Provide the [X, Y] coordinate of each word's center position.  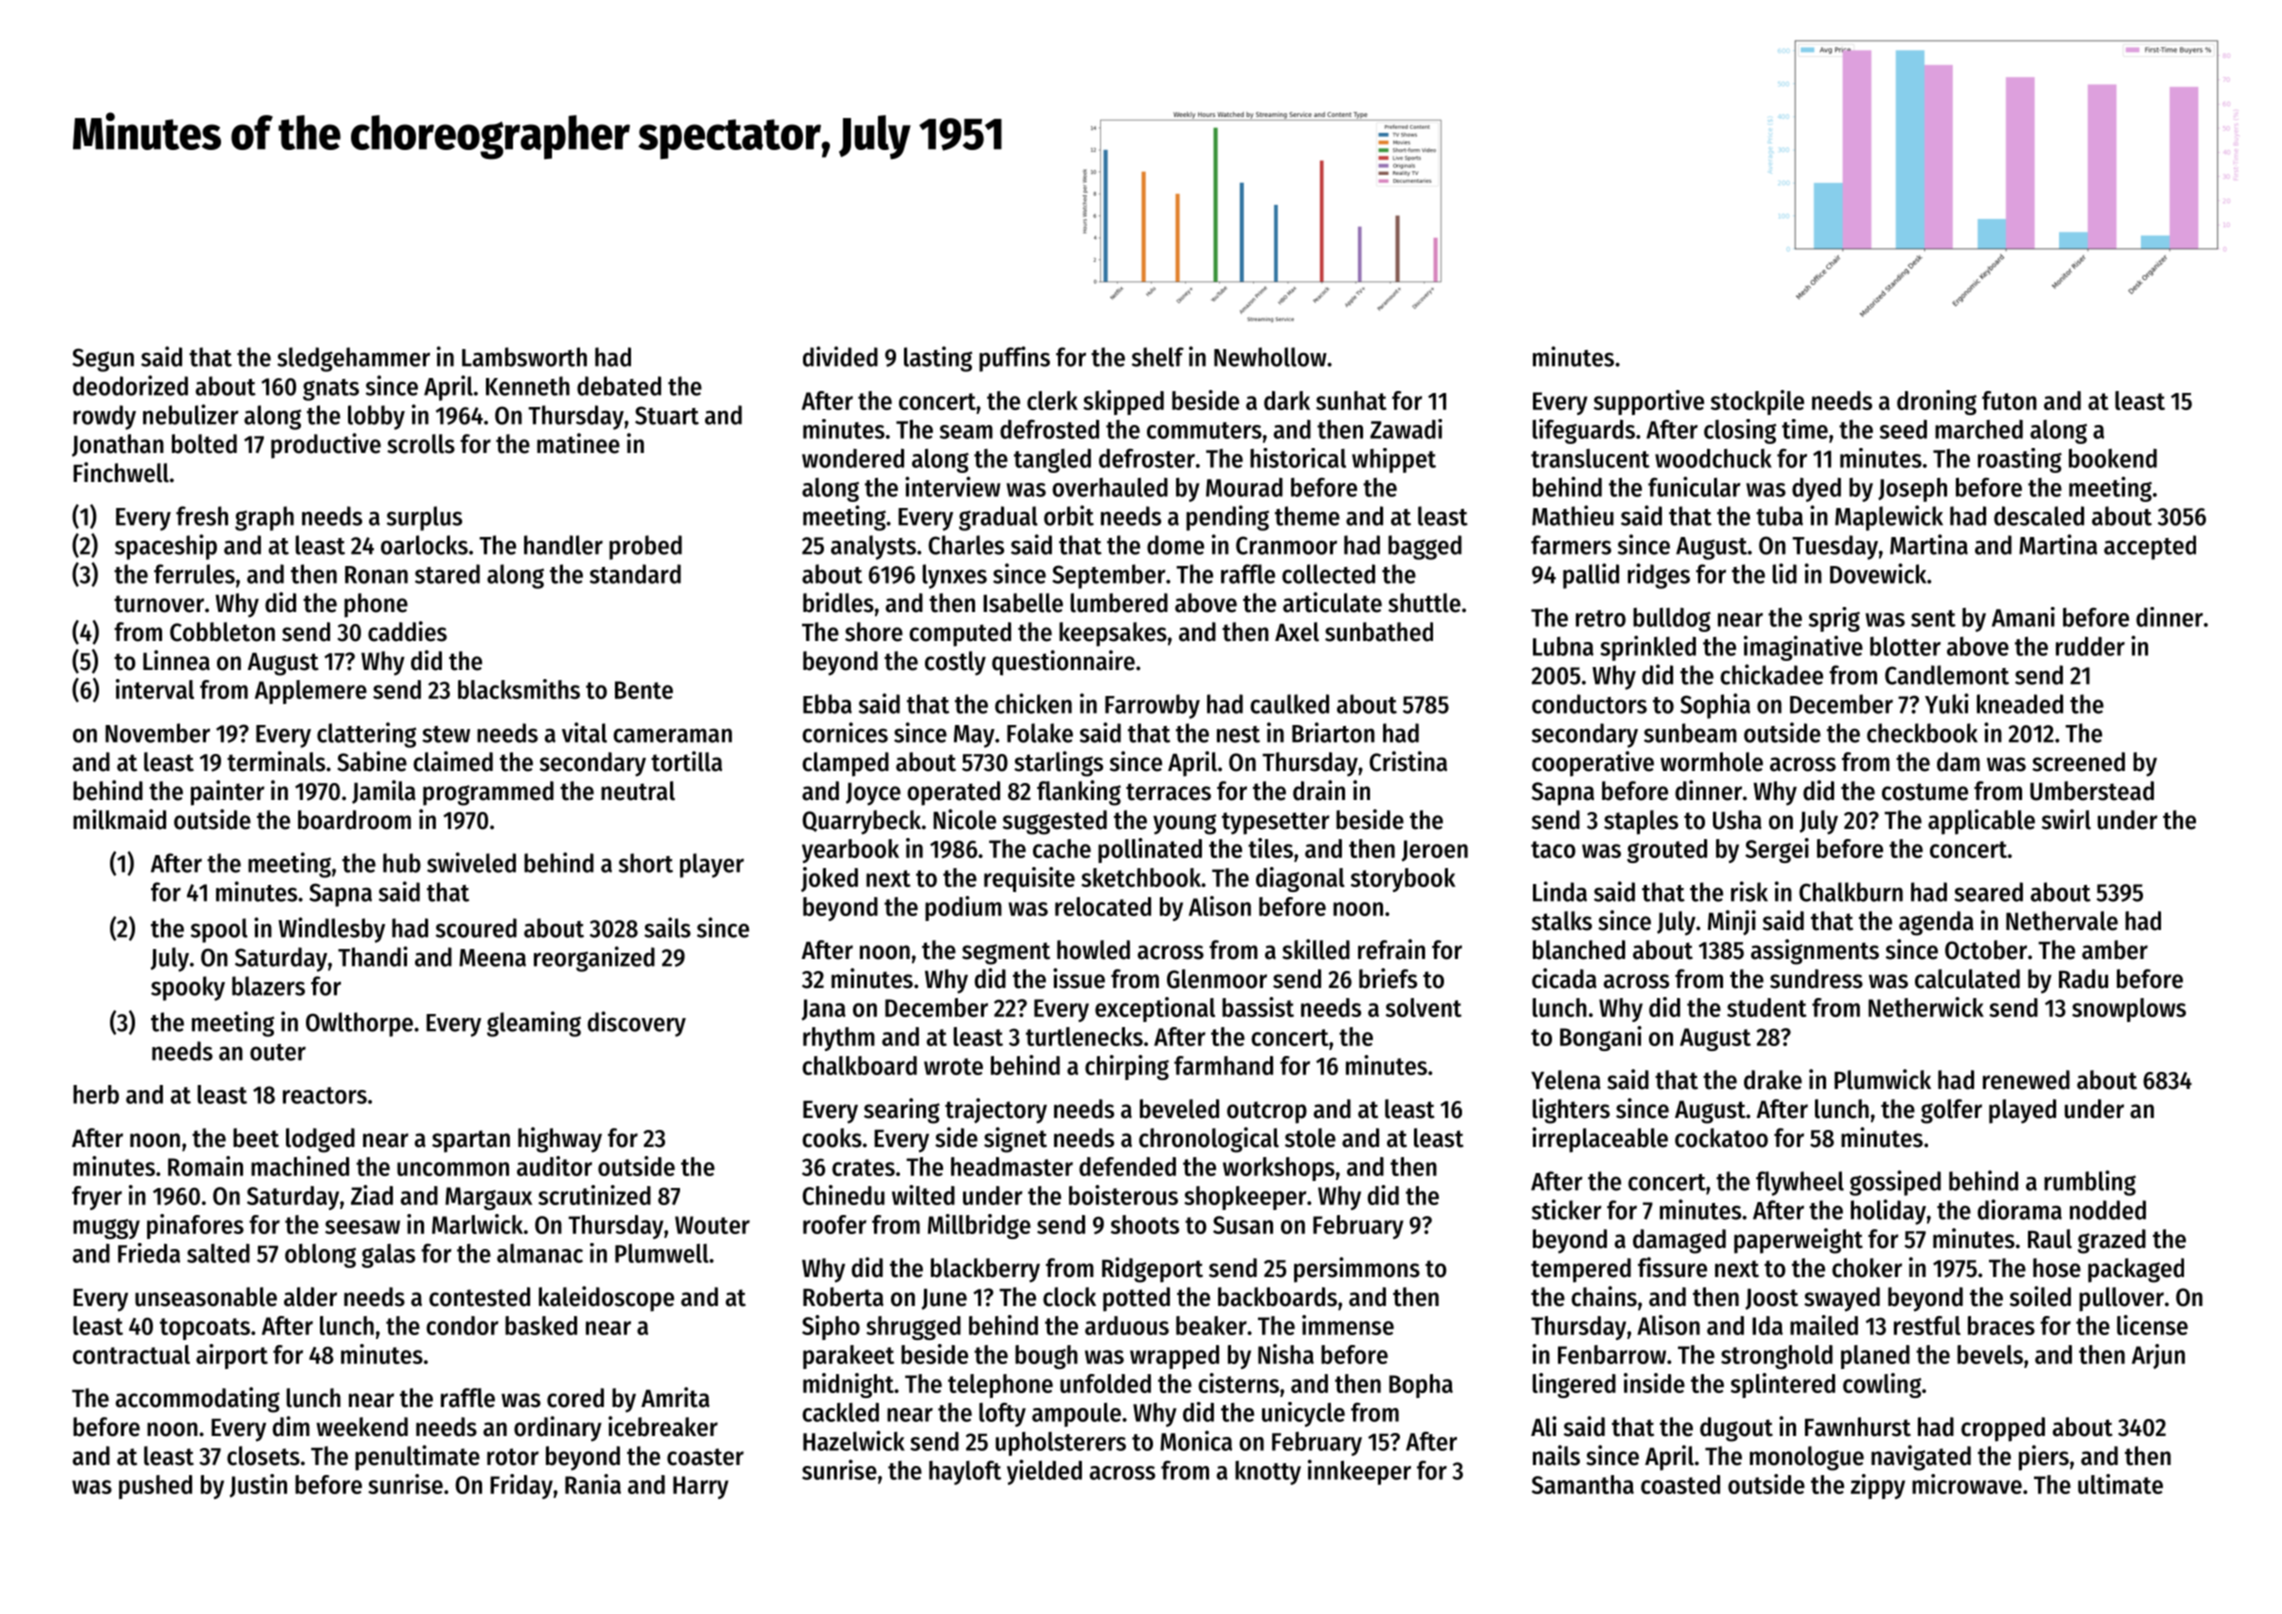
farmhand [1223, 1065]
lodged [320, 1140]
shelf [1158, 357]
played [2022, 1111]
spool [219, 930]
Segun [103, 360]
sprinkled [1648, 648]
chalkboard [859, 1065]
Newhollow [1270, 357]
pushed [155, 1487]
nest [1238, 734]
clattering [366, 735]
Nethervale [2062, 921]
